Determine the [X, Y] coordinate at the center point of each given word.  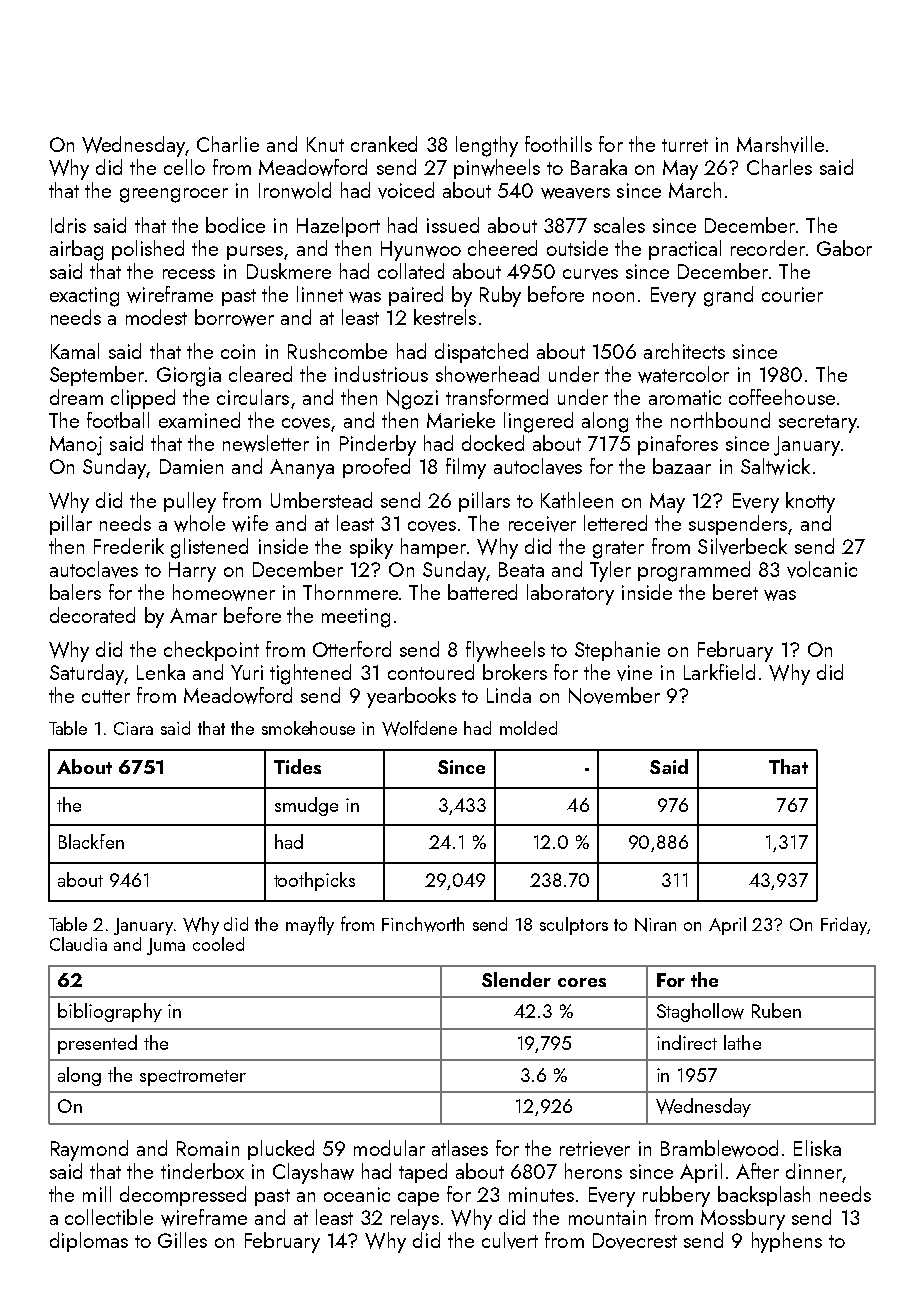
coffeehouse [782, 397]
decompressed [183, 1196]
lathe [742, 1042]
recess [189, 274]
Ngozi [412, 400]
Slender [516, 979]
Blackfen [91, 841]
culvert [510, 1240]
